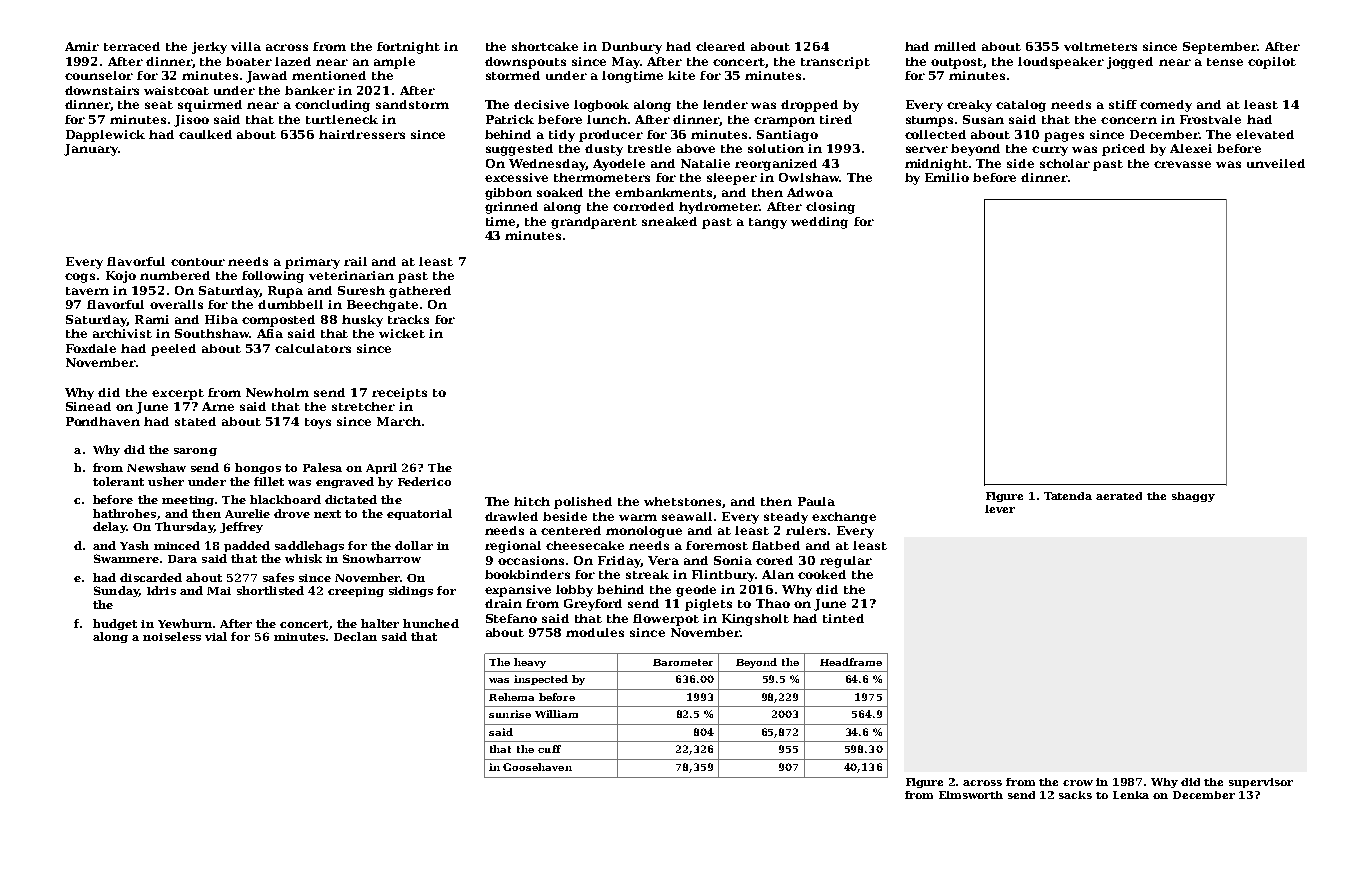 The height and width of the document is (887, 1372). I want to click on unveiled, so click(1276, 163).
